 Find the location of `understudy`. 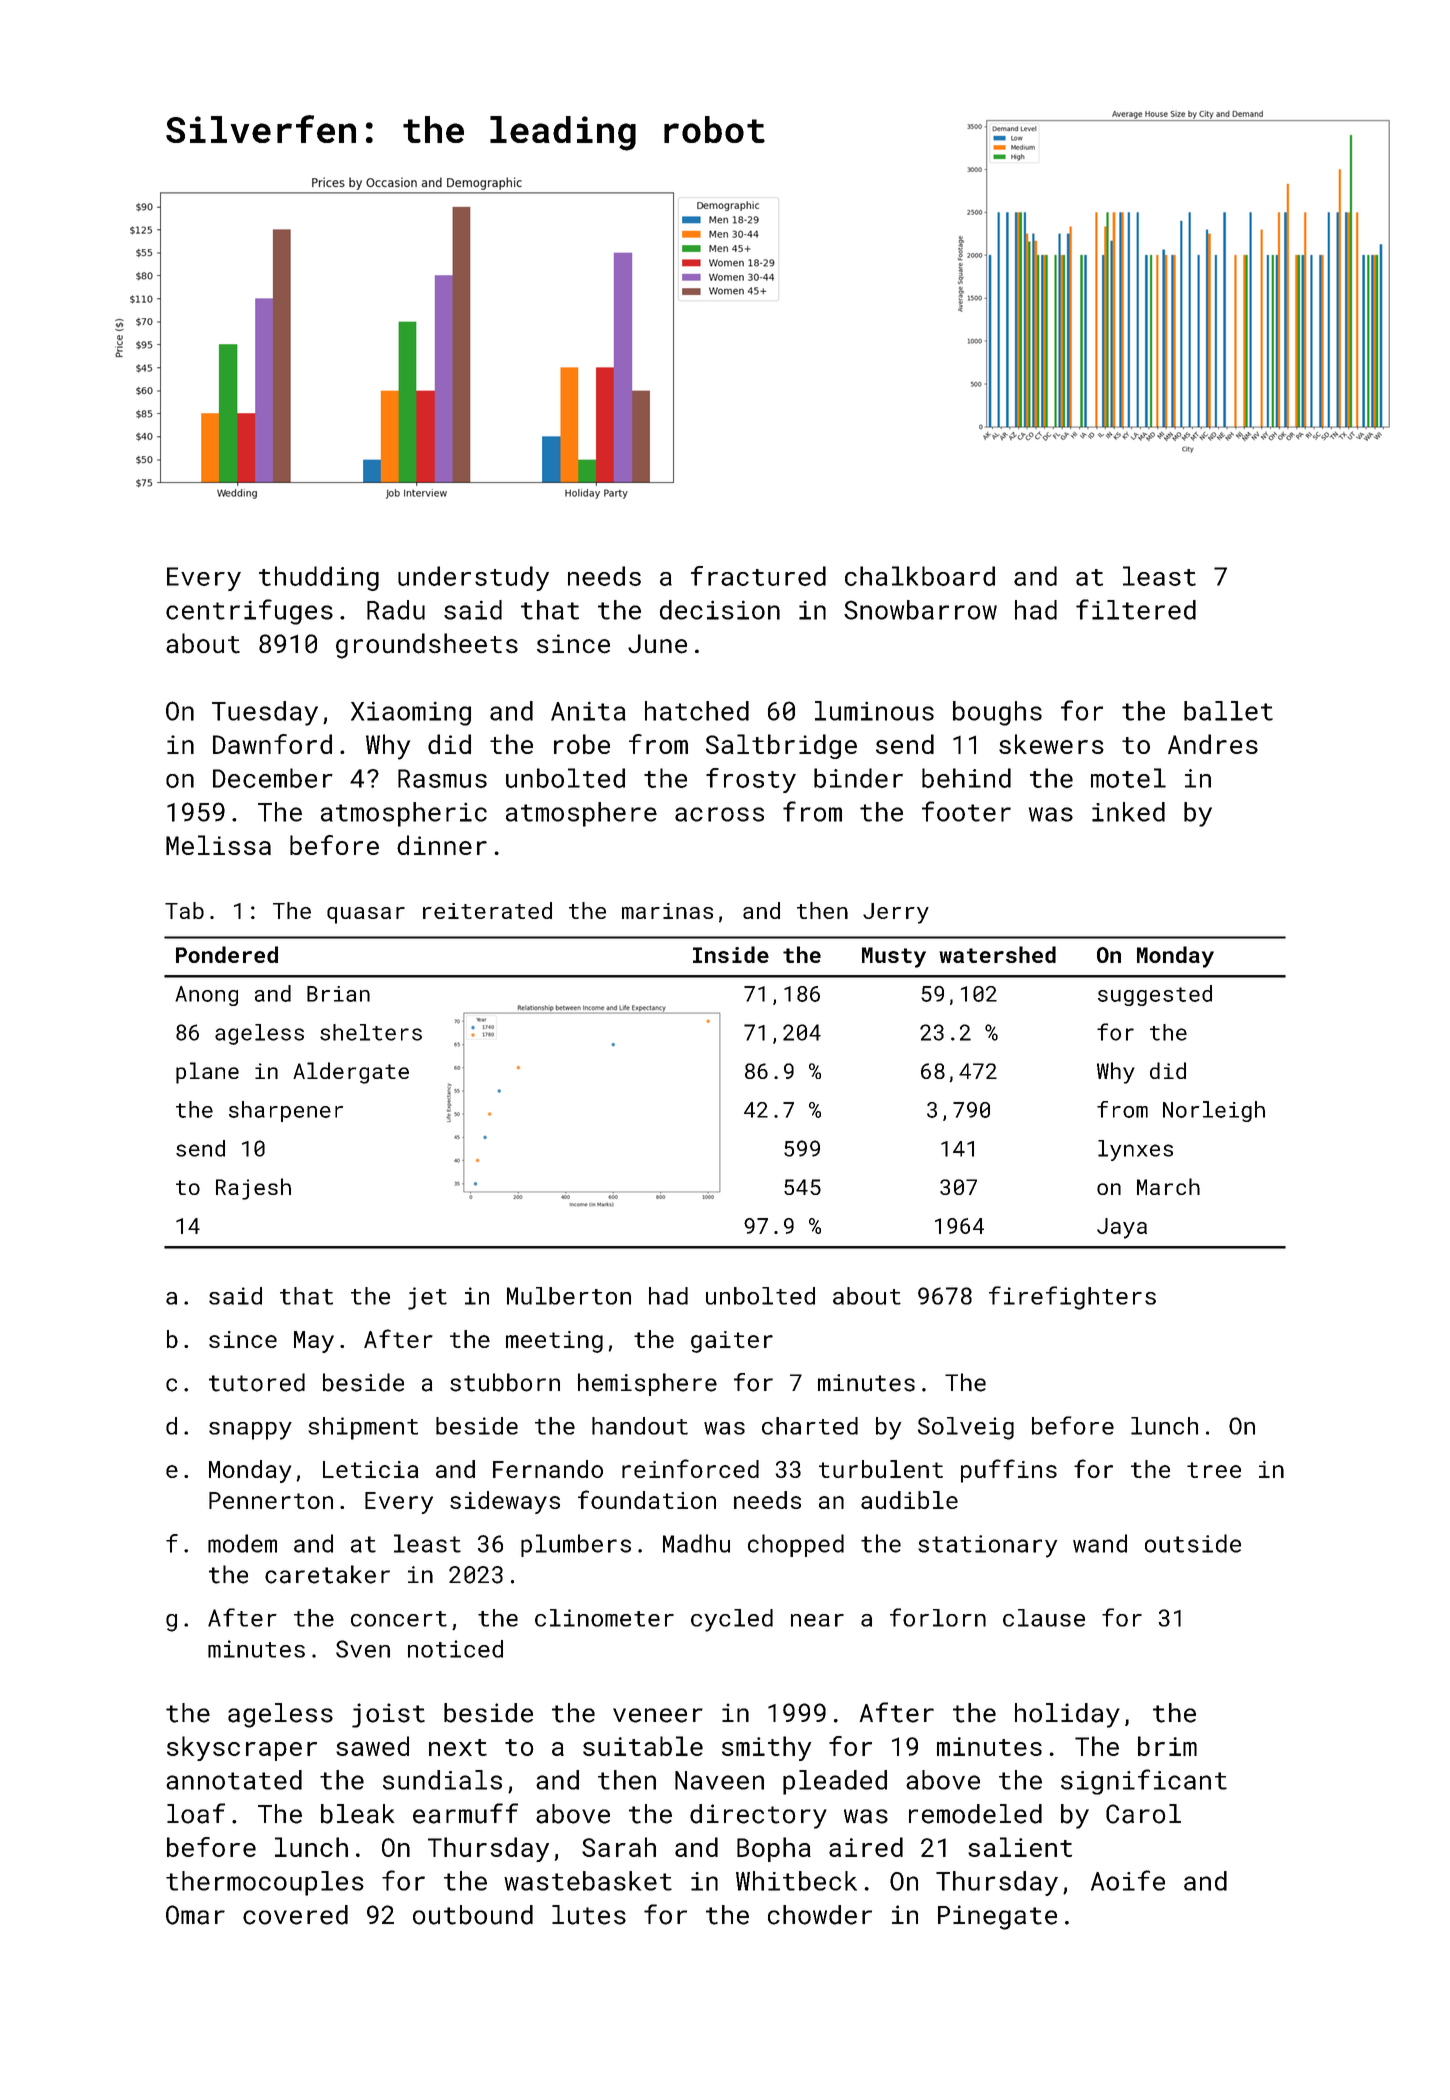

understudy is located at coordinates (473, 578).
